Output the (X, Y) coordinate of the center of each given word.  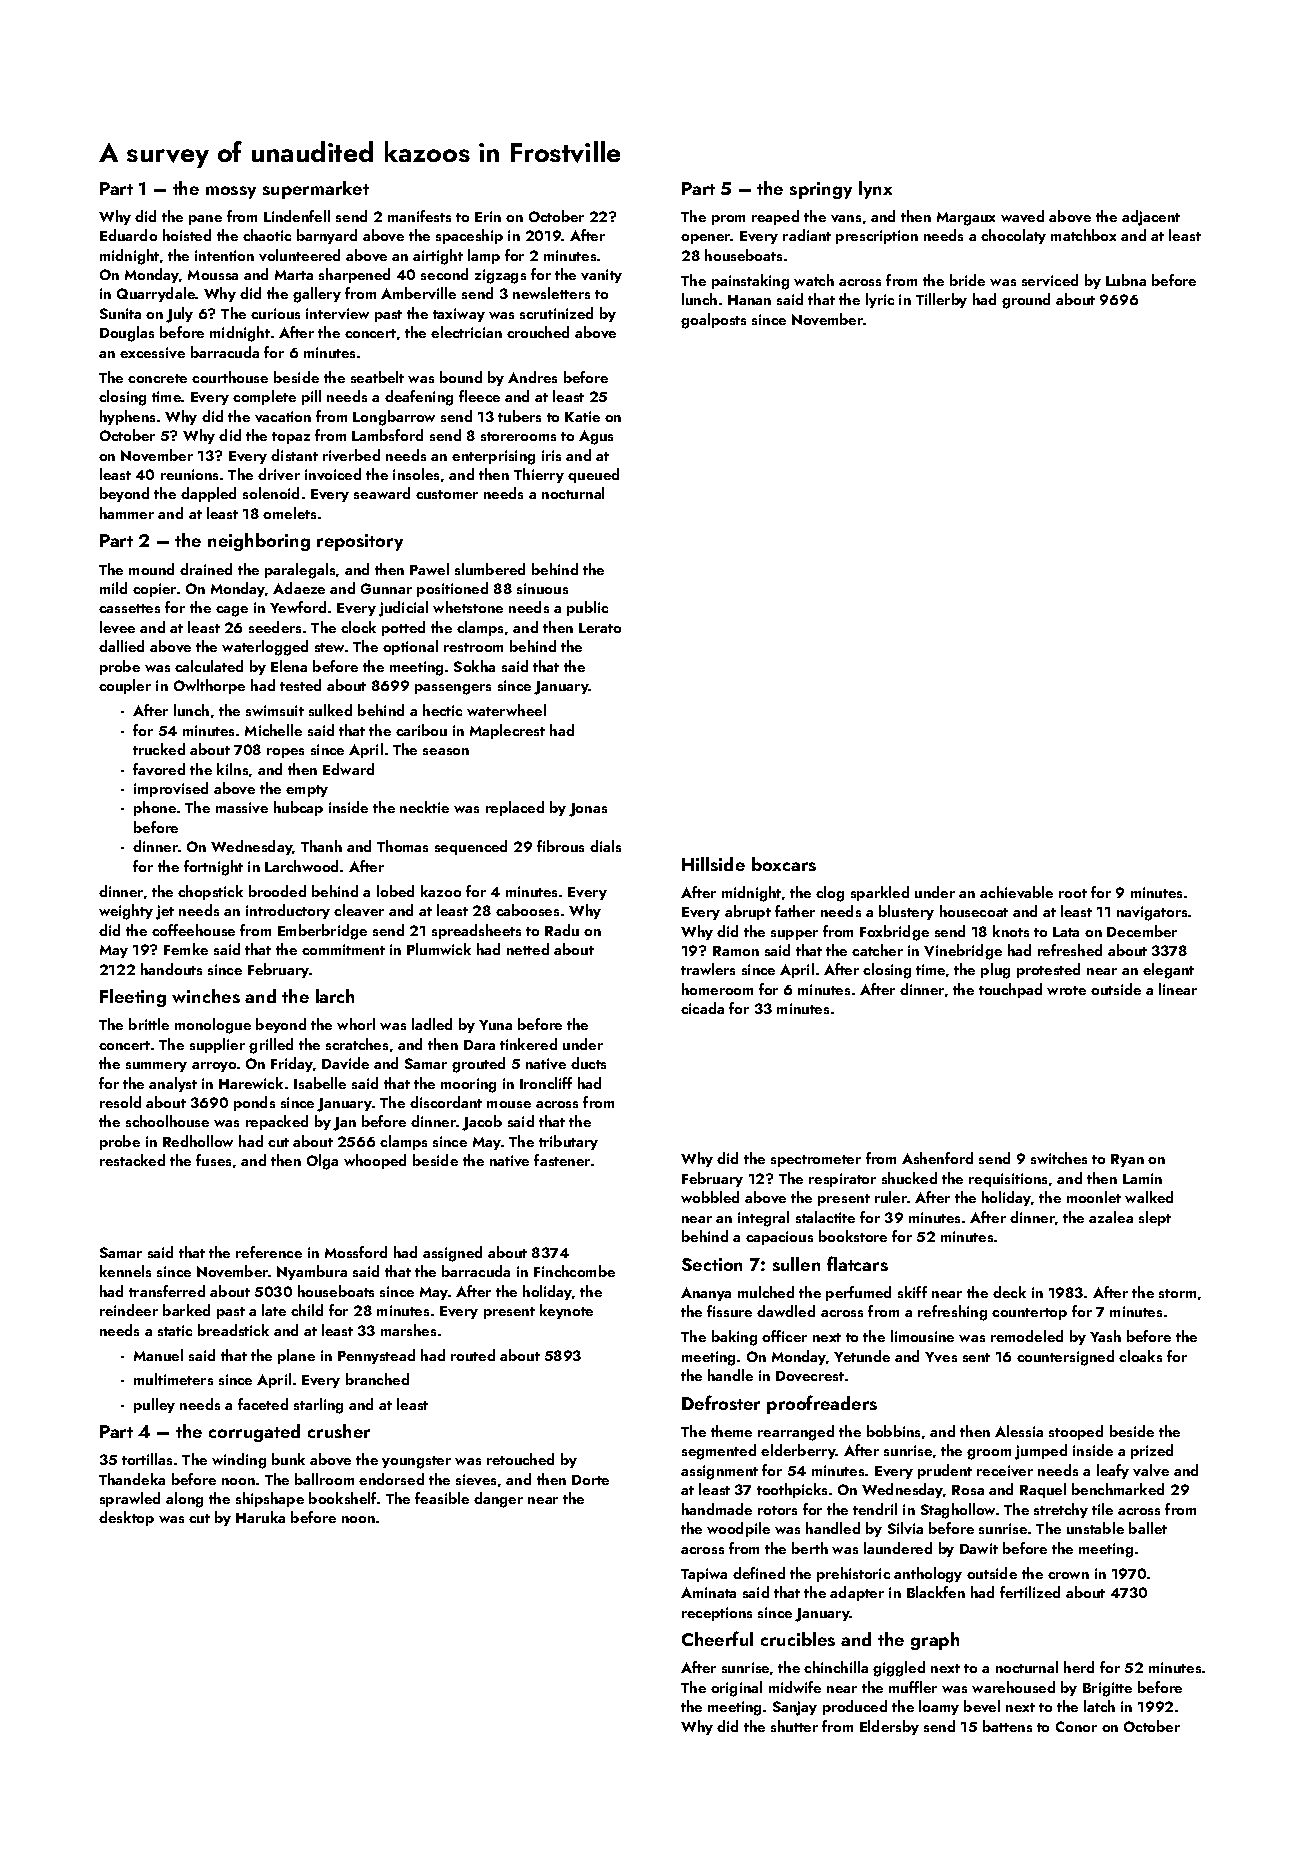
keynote (566, 1311)
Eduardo (128, 235)
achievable (1016, 892)
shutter (794, 1726)
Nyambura (312, 1272)
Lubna (1126, 280)
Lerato (600, 628)
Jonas (588, 810)
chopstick (210, 892)
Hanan (749, 300)
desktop (126, 1518)
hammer (127, 513)
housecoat (974, 911)
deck (1009, 1292)
